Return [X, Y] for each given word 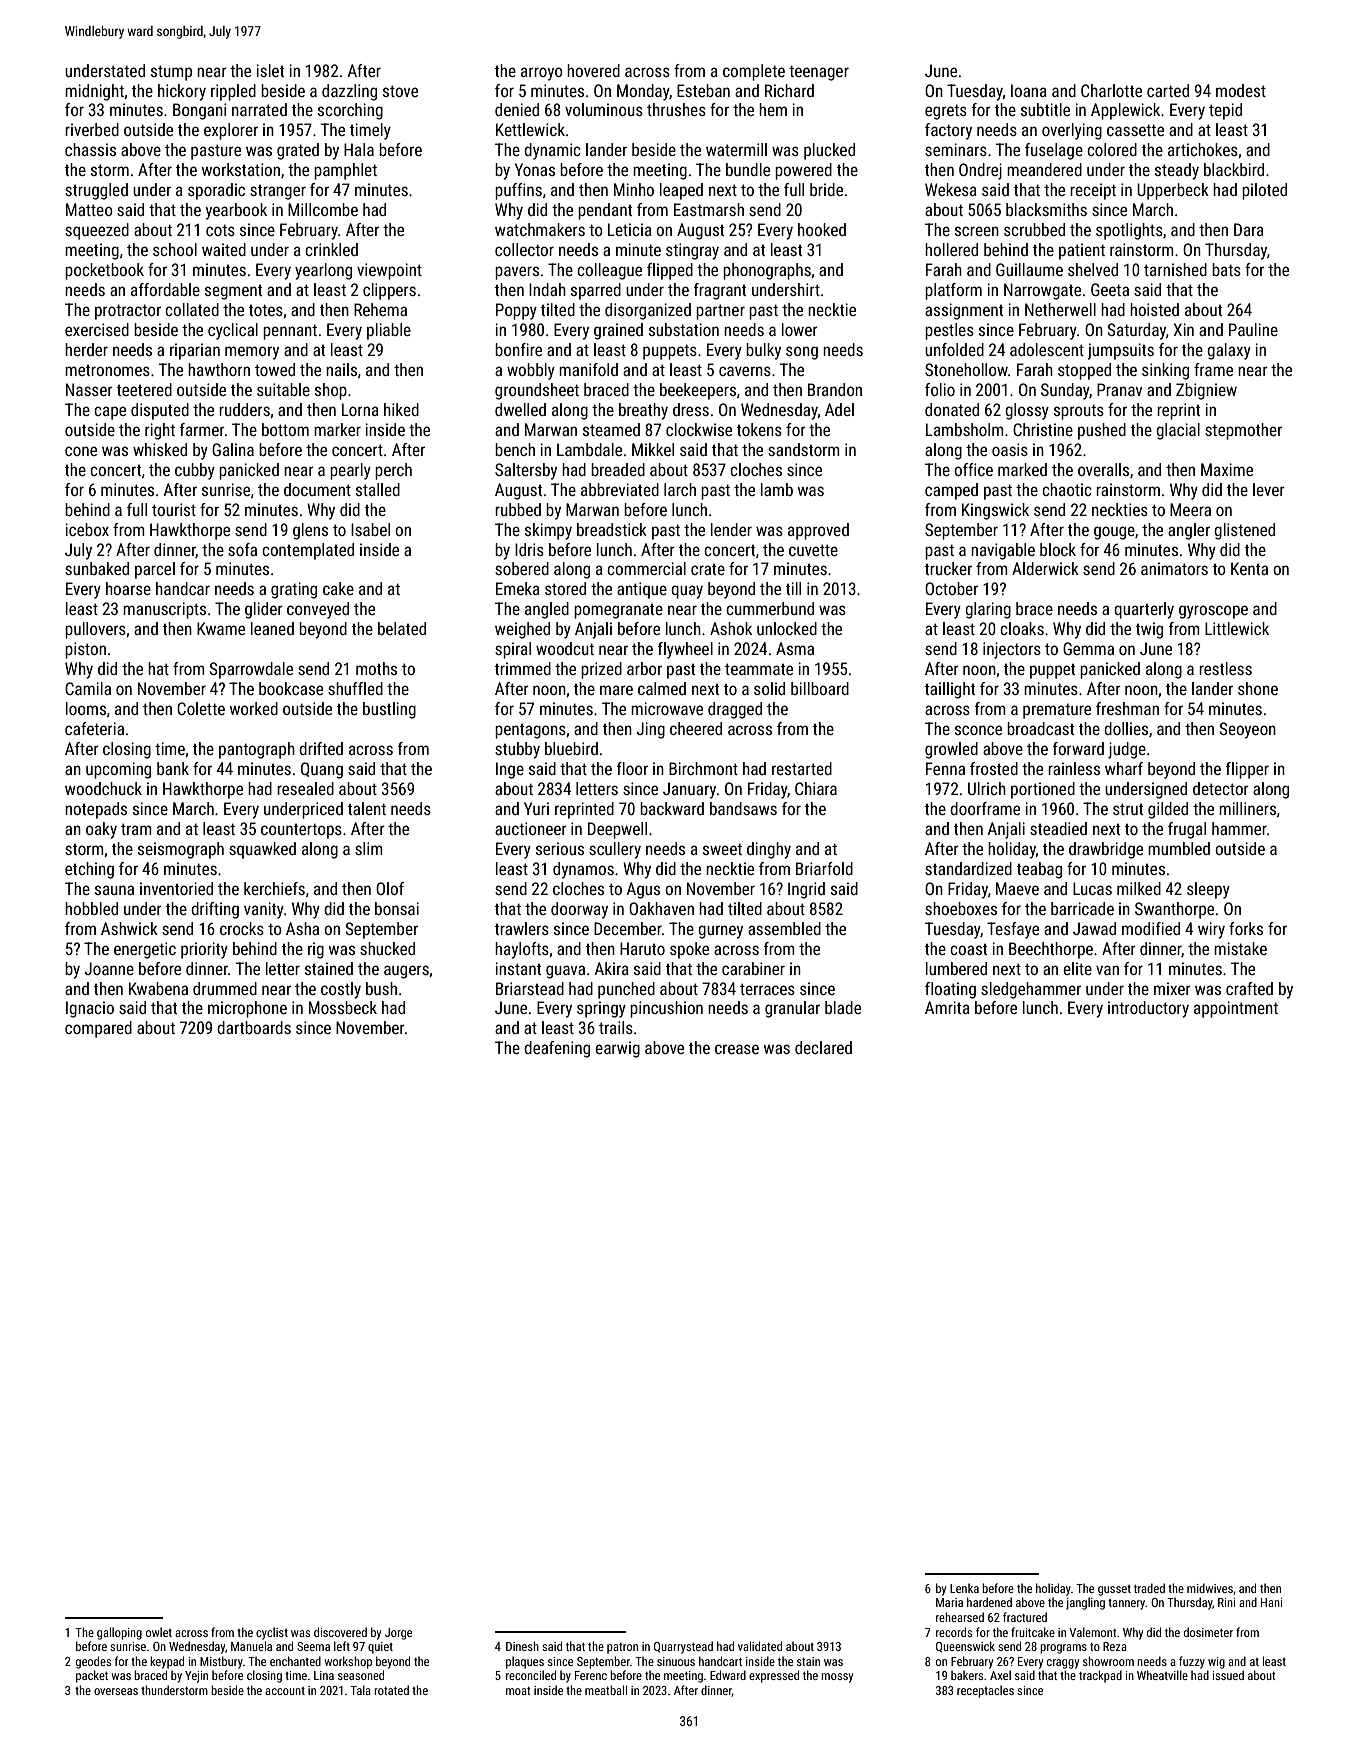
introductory [1148, 1009]
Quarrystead [683, 1647]
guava [565, 972]
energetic [145, 950]
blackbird [1234, 169]
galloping [119, 1633]
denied [517, 109]
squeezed [97, 231]
